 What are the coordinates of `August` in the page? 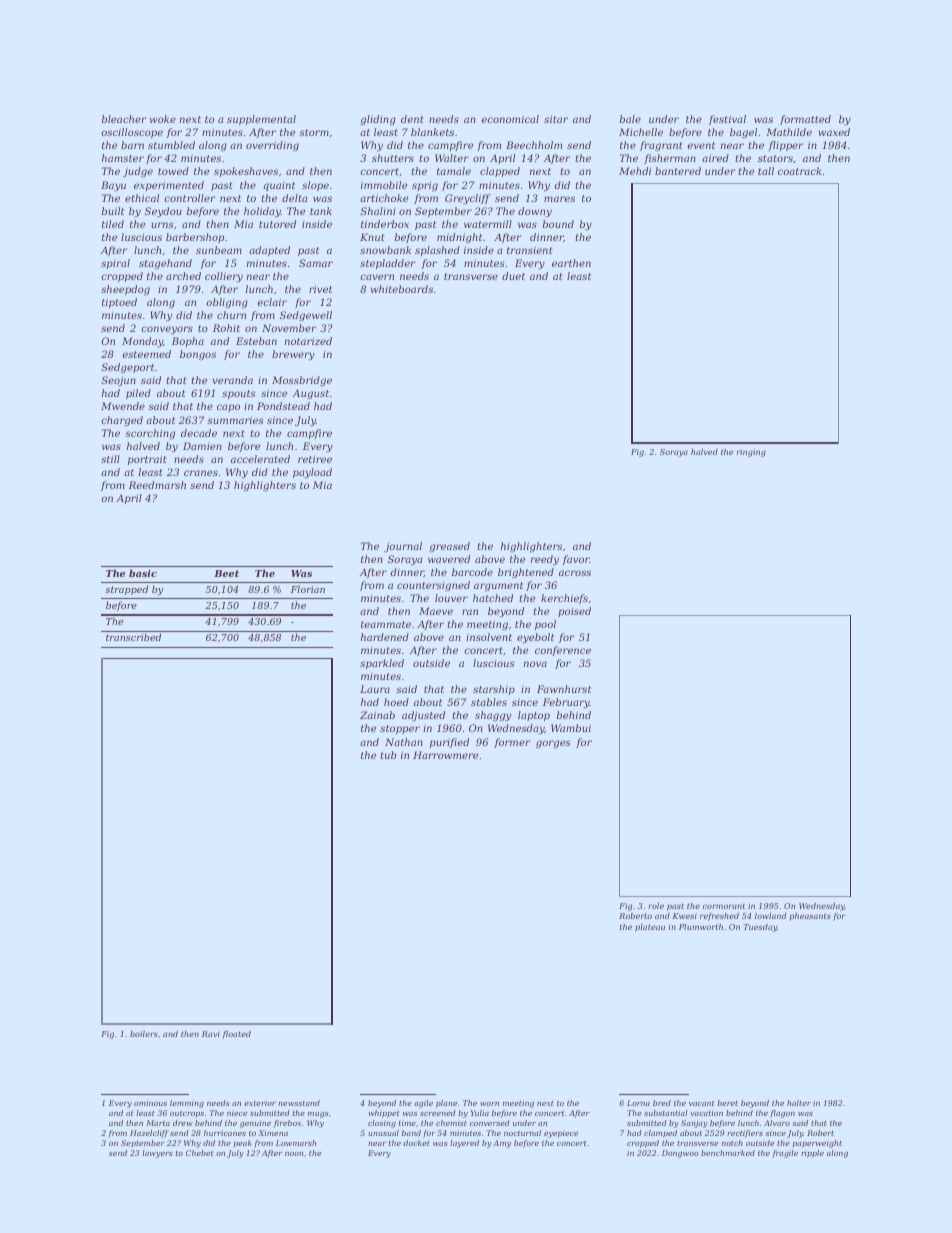 It's located at (311, 394).
